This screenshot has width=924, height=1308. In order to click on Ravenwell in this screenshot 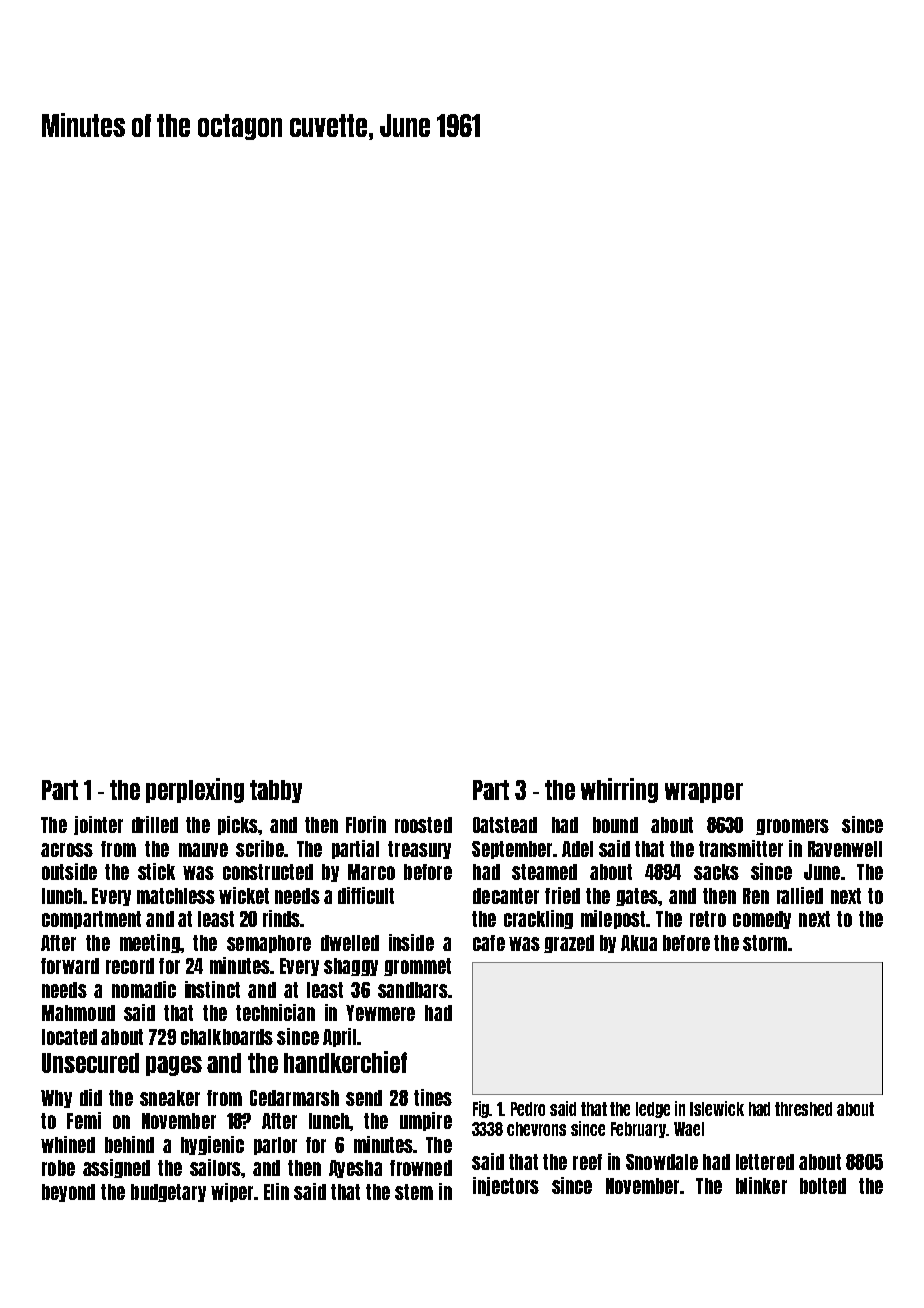, I will do `click(845, 849)`.
